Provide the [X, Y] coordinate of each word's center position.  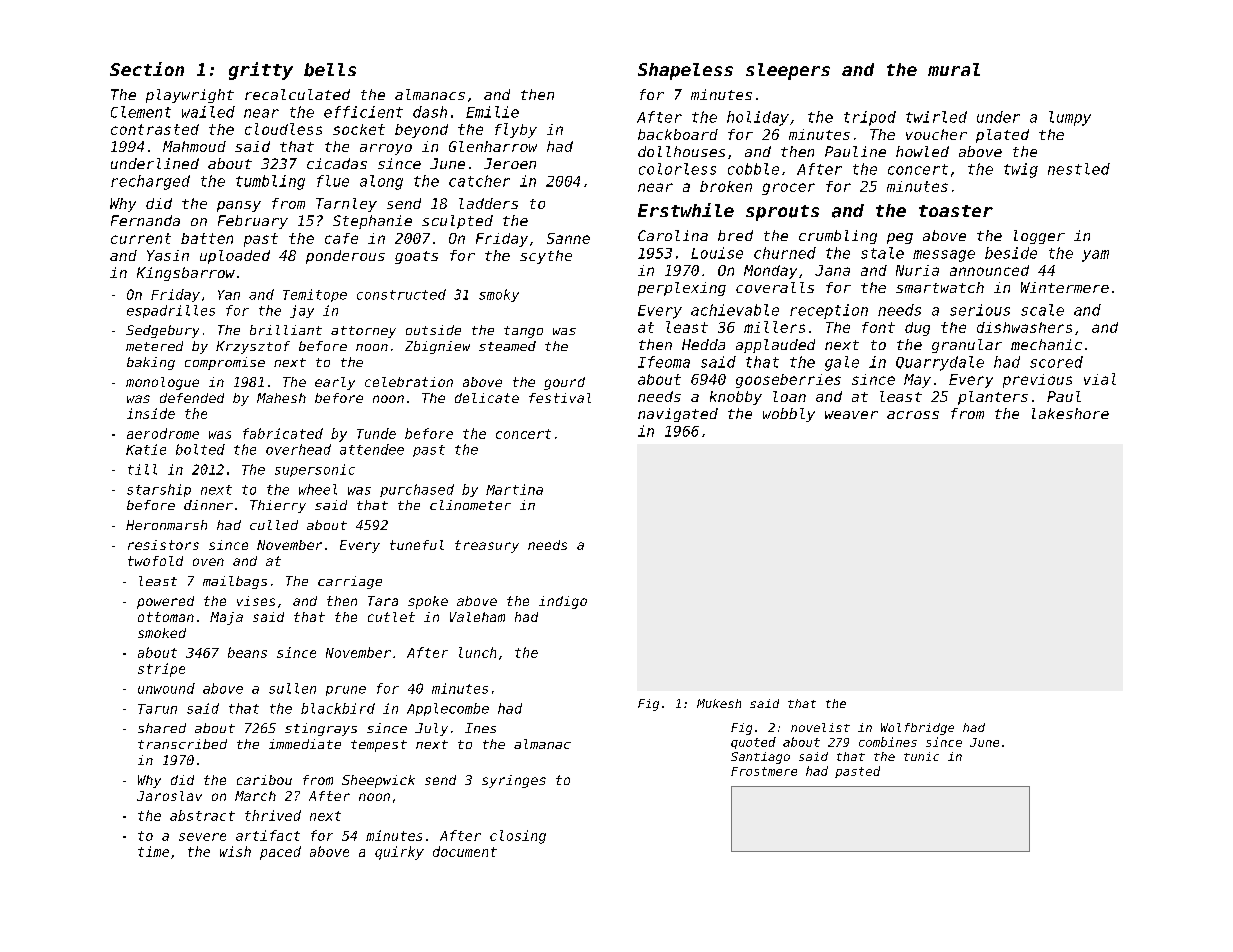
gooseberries [788, 381]
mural [954, 69]
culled [274, 525]
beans [247, 652]
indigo [563, 602]
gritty [261, 71]
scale [1042, 310]
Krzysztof [253, 347]
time [153, 851]
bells [330, 70]
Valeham [477, 617]
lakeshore [1070, 413]
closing [518, 837]
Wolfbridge [917, 729]
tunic [921, 756]
